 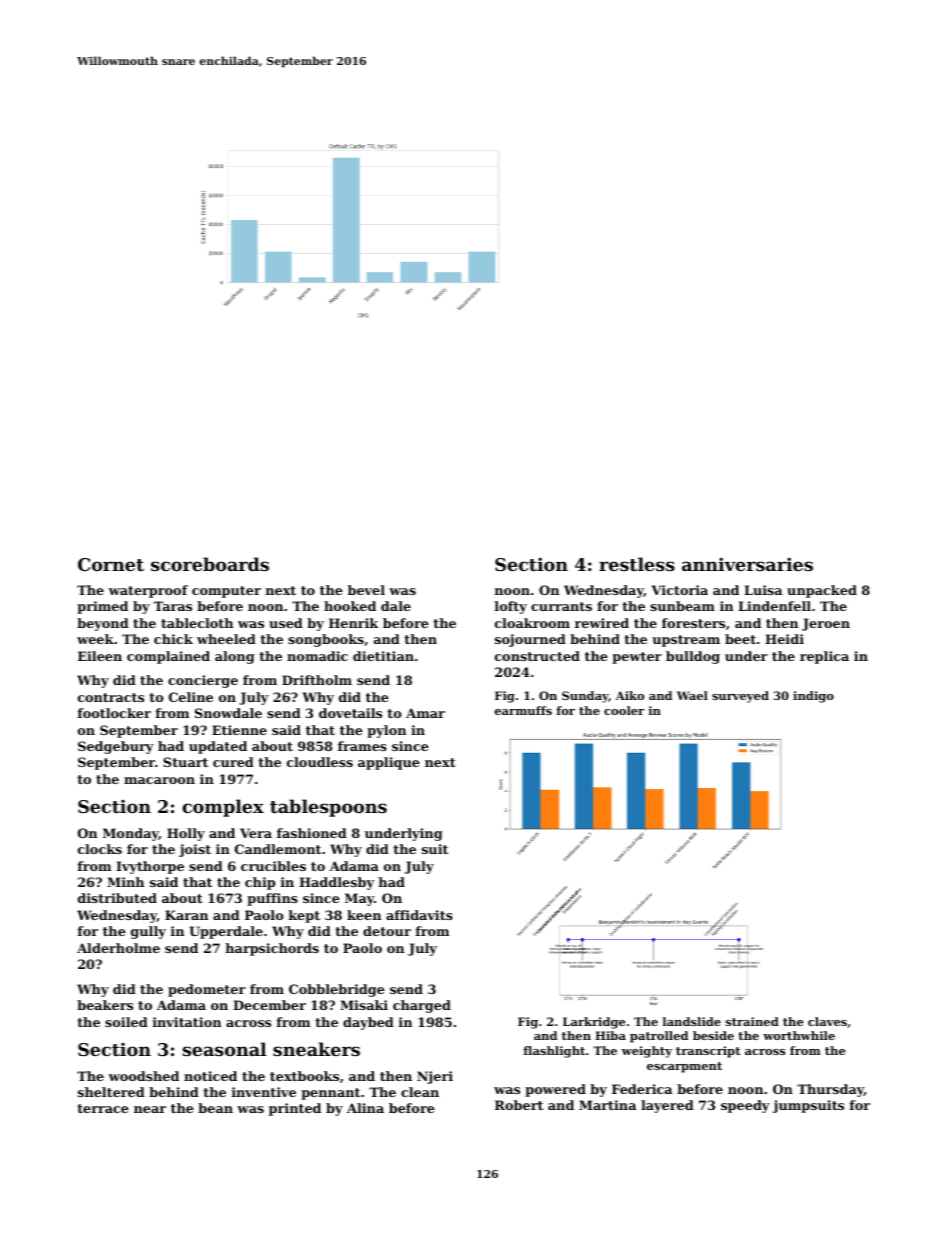 What do you see at coordinates (637, 564) in the screenshot?
I see `restless` at bounding box center [637, 564].
